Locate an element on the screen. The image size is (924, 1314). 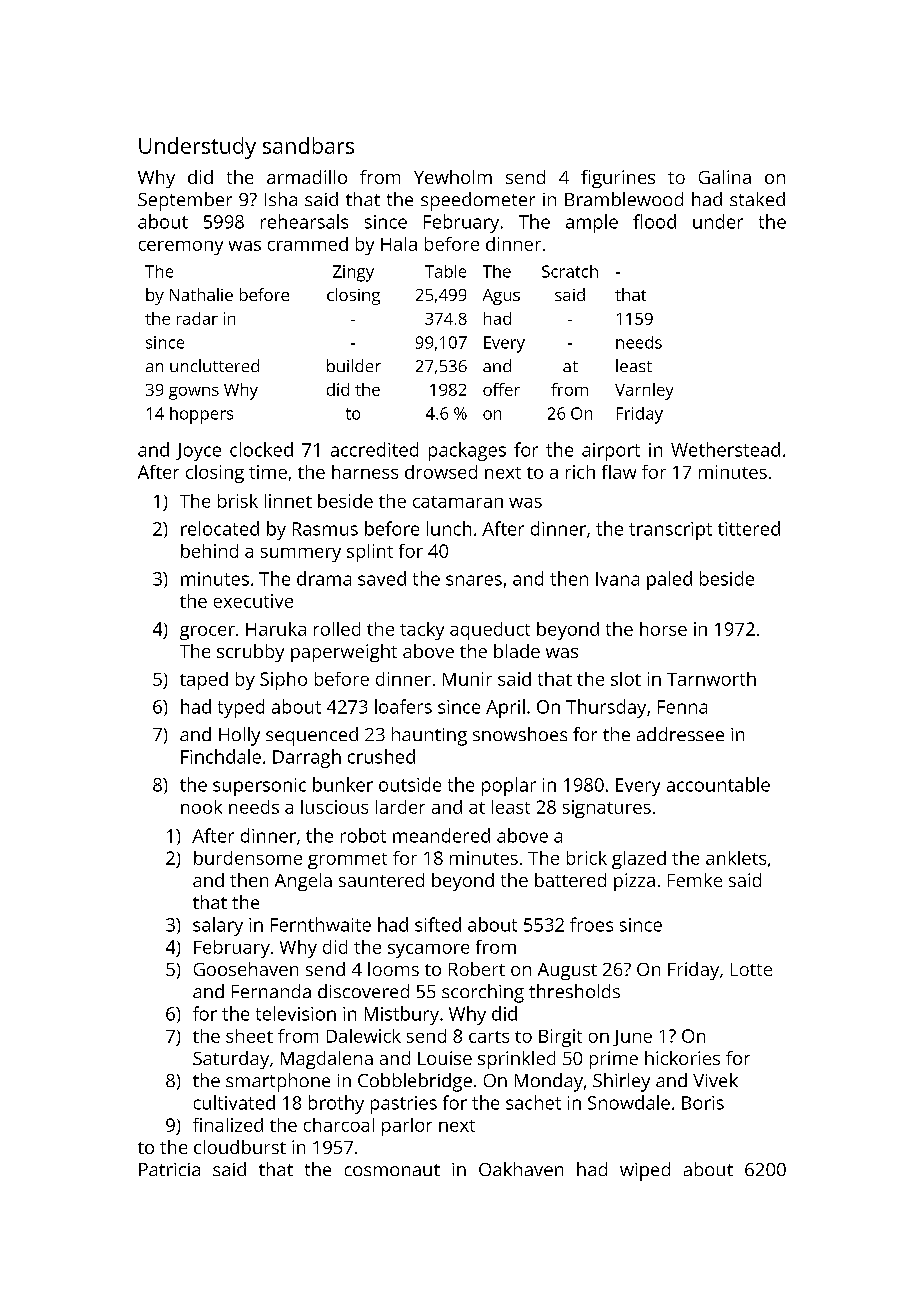
Isha is located at coordinates (281, 199).
